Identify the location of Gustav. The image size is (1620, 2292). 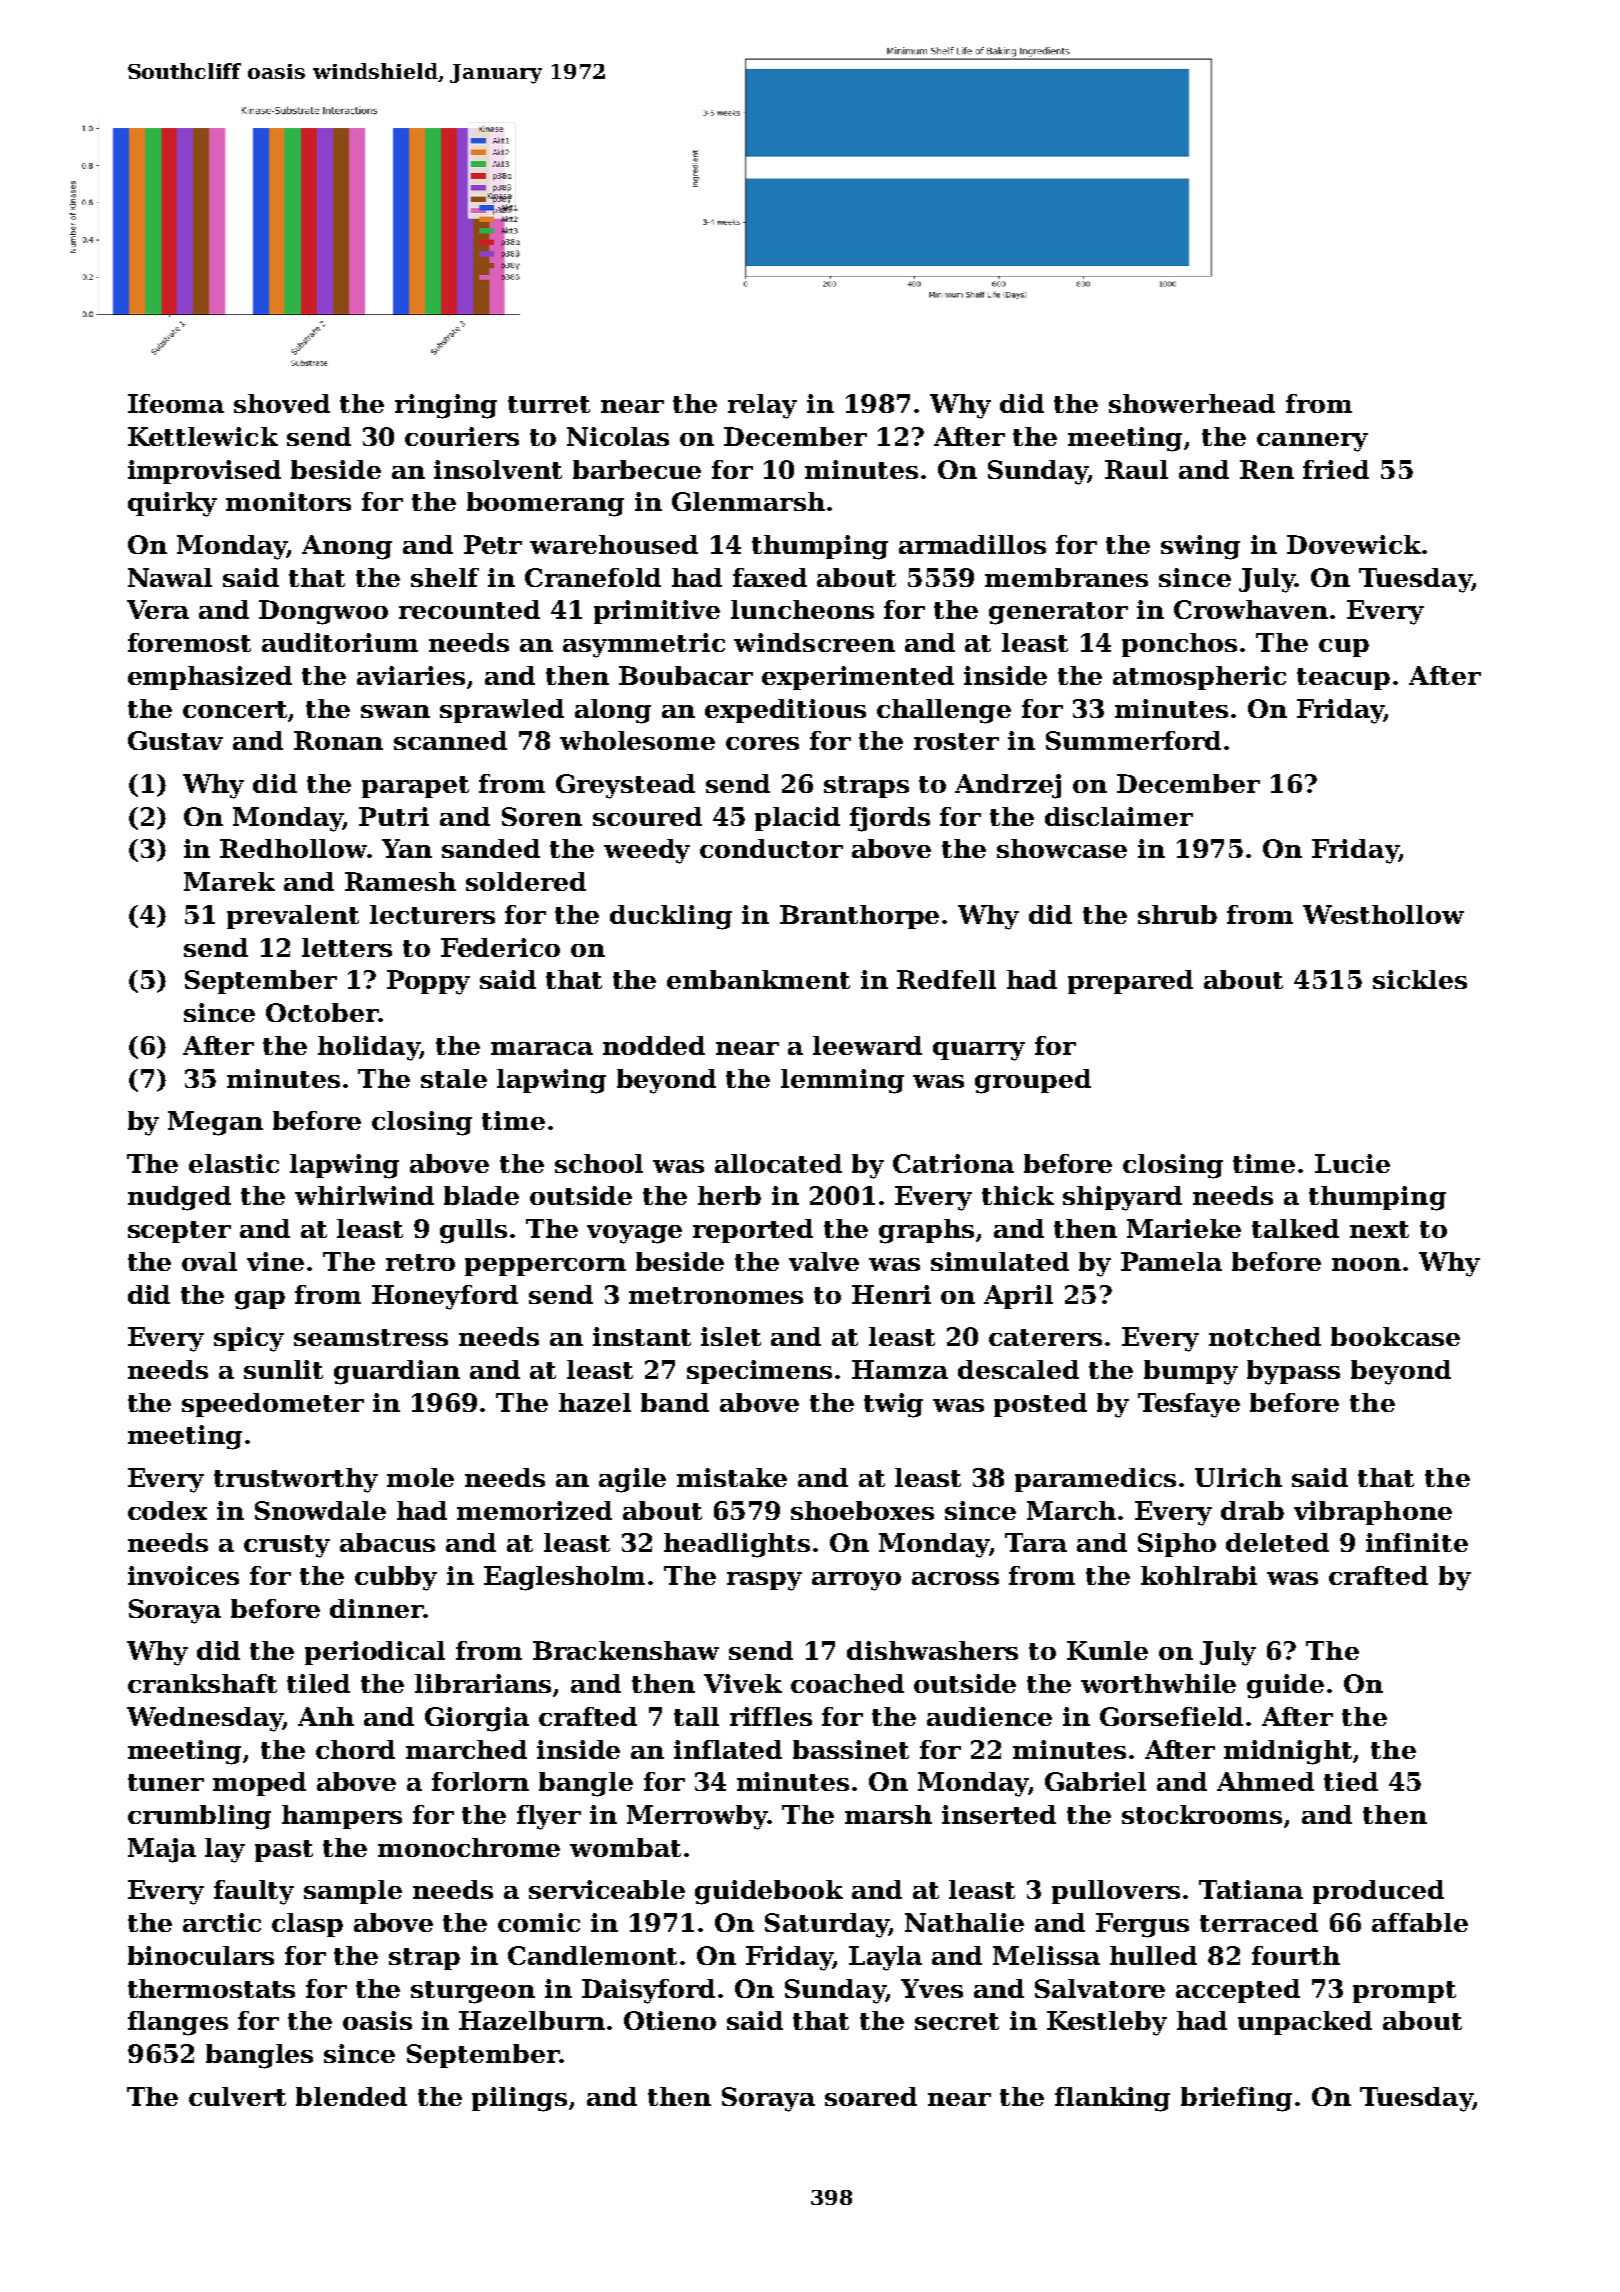
(175, 740).
